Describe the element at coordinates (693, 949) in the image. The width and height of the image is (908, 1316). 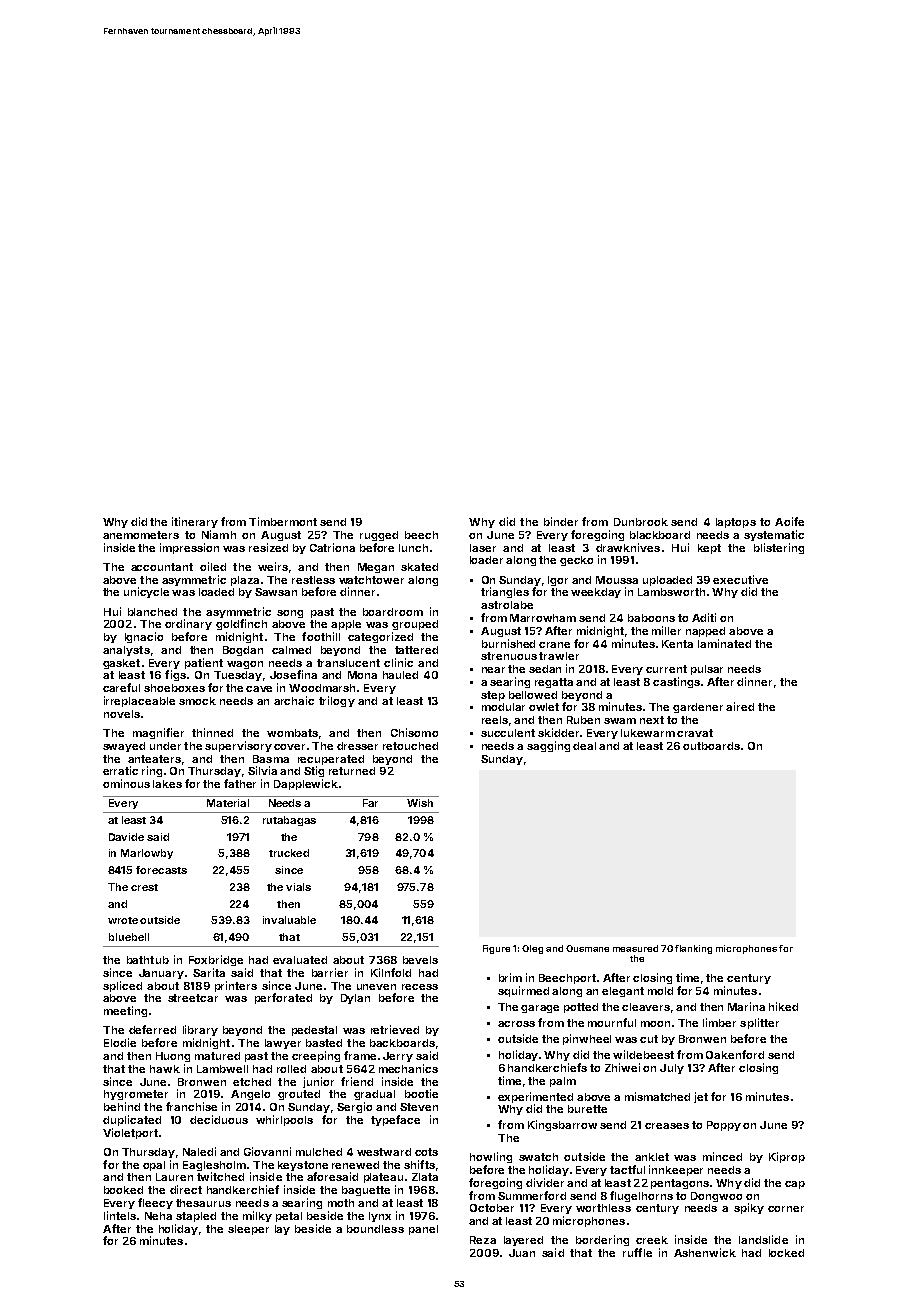
I see `flanking` at that location.
